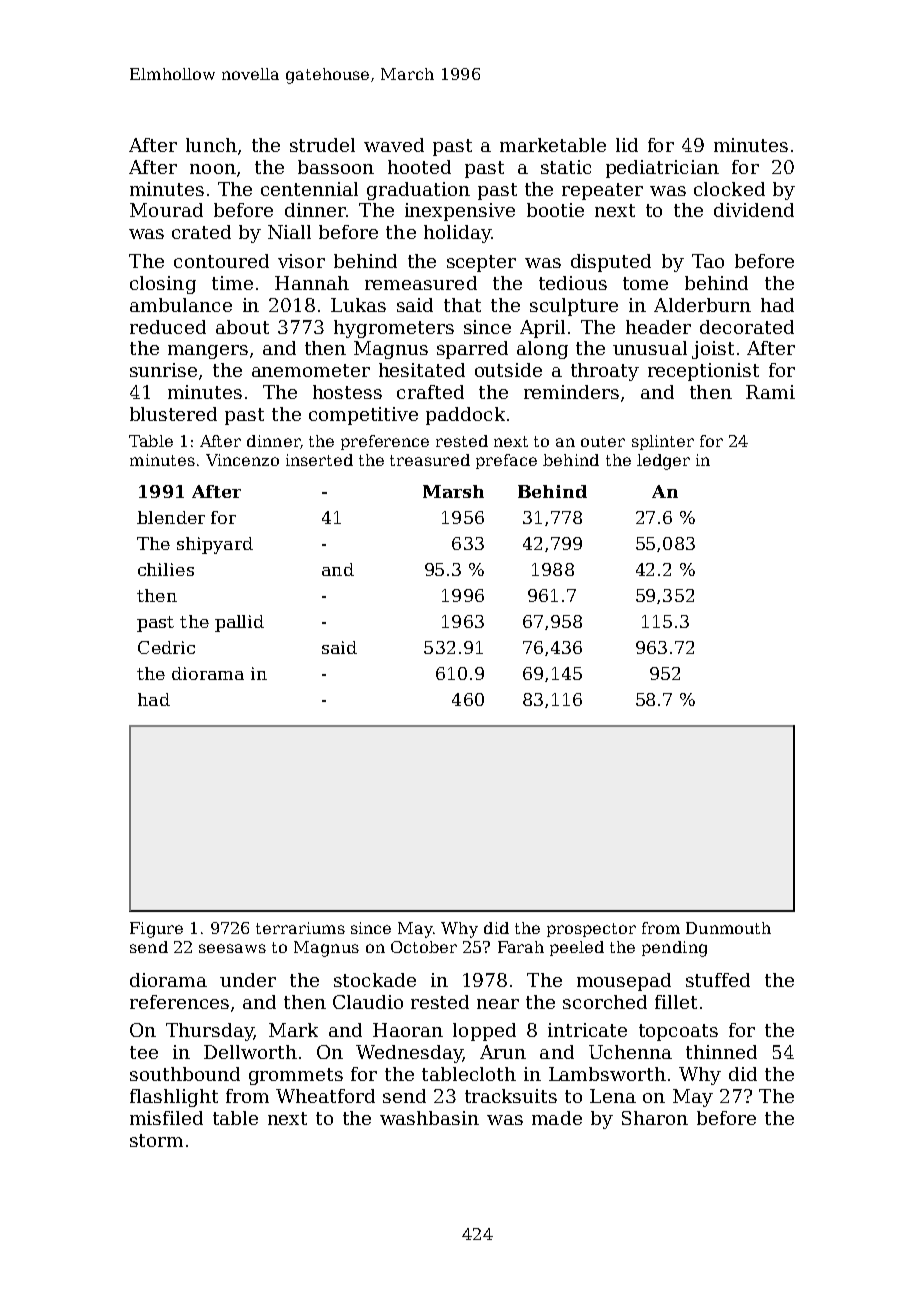  Describe the element at coordinates (663, 462) in the screenshot. I see `ledger` at that location.
